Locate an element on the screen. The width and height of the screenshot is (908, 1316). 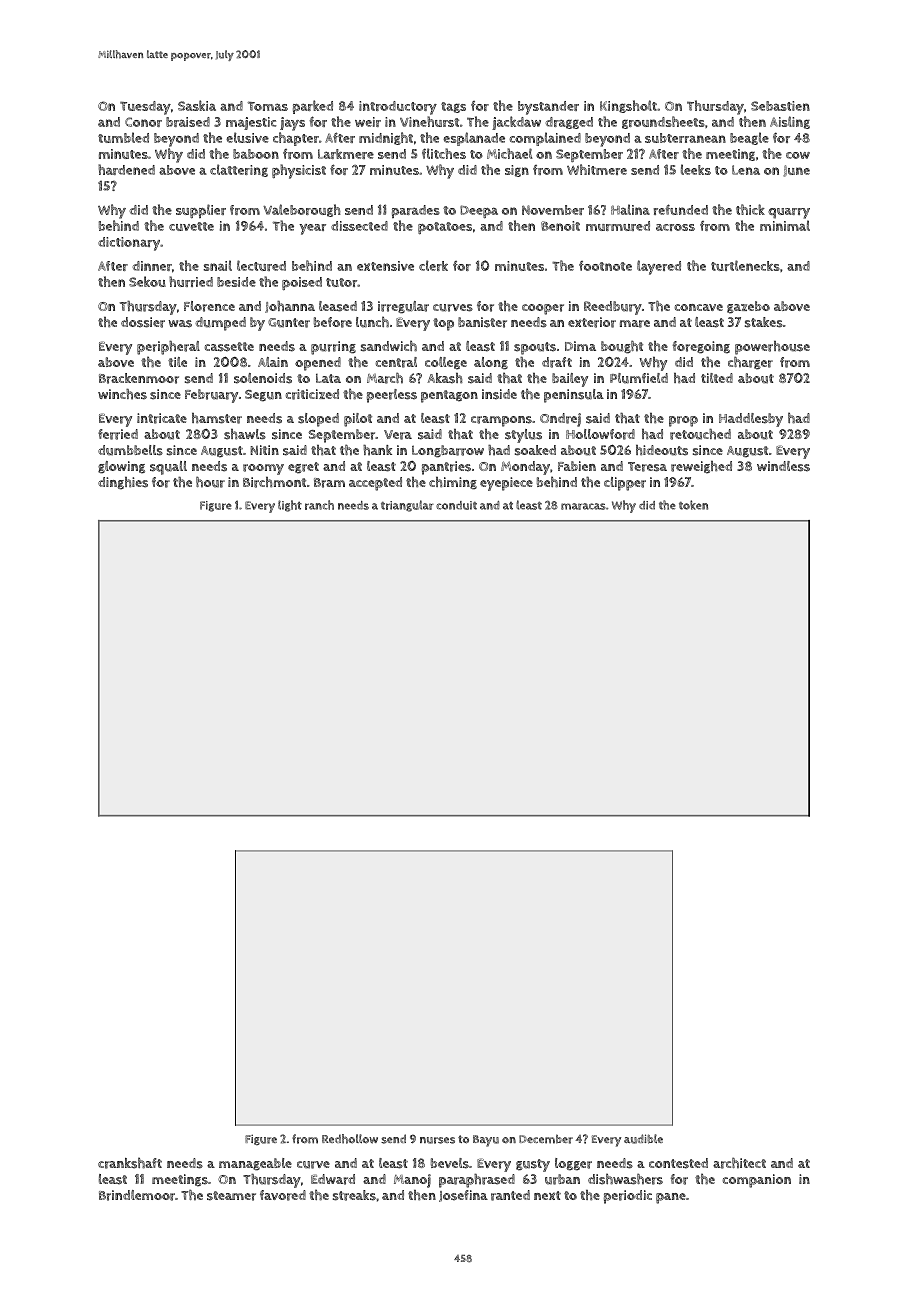
token is located at coordinates (693, 505).
